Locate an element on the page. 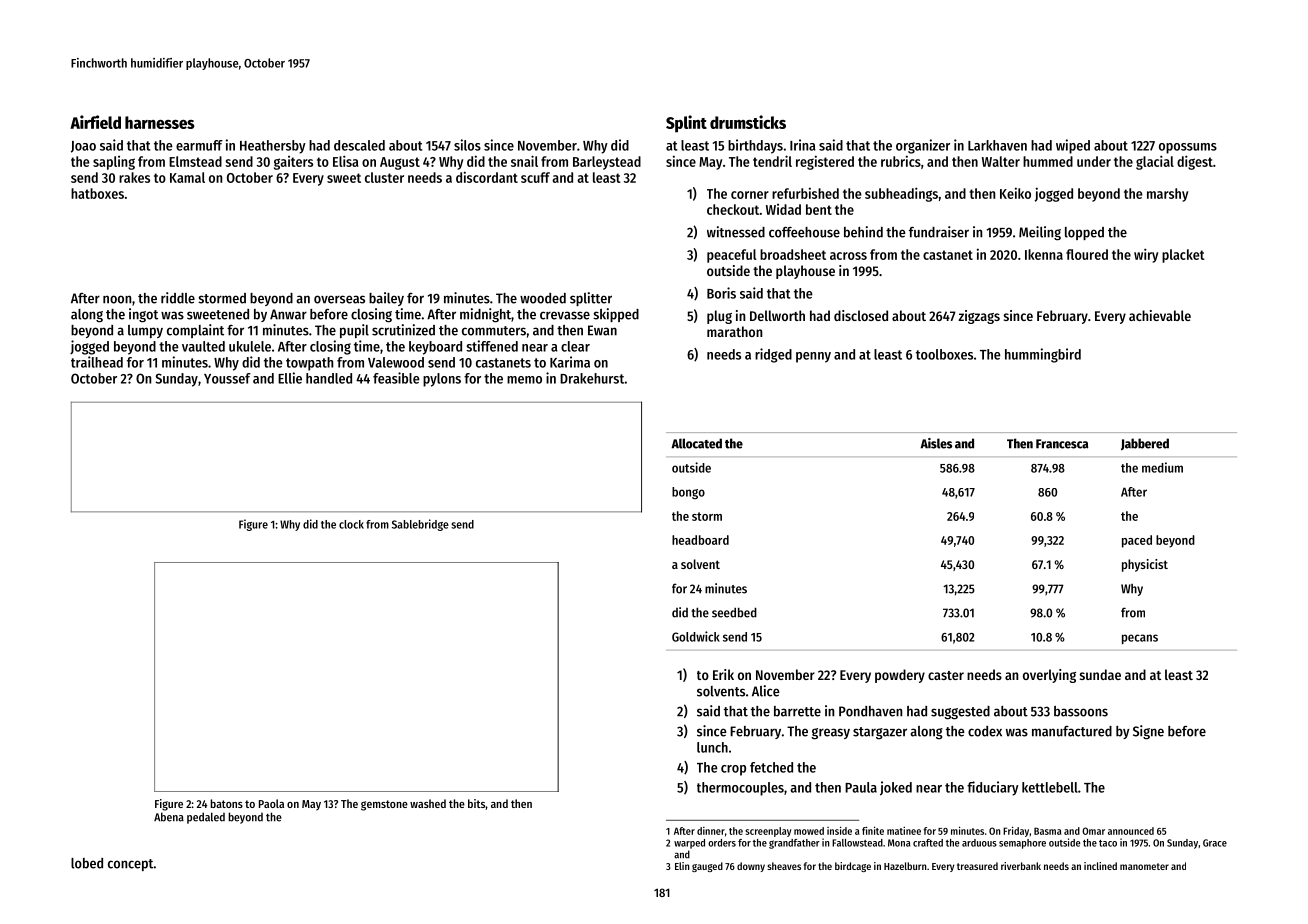  wiped is located at coordinates (1073, 146).
